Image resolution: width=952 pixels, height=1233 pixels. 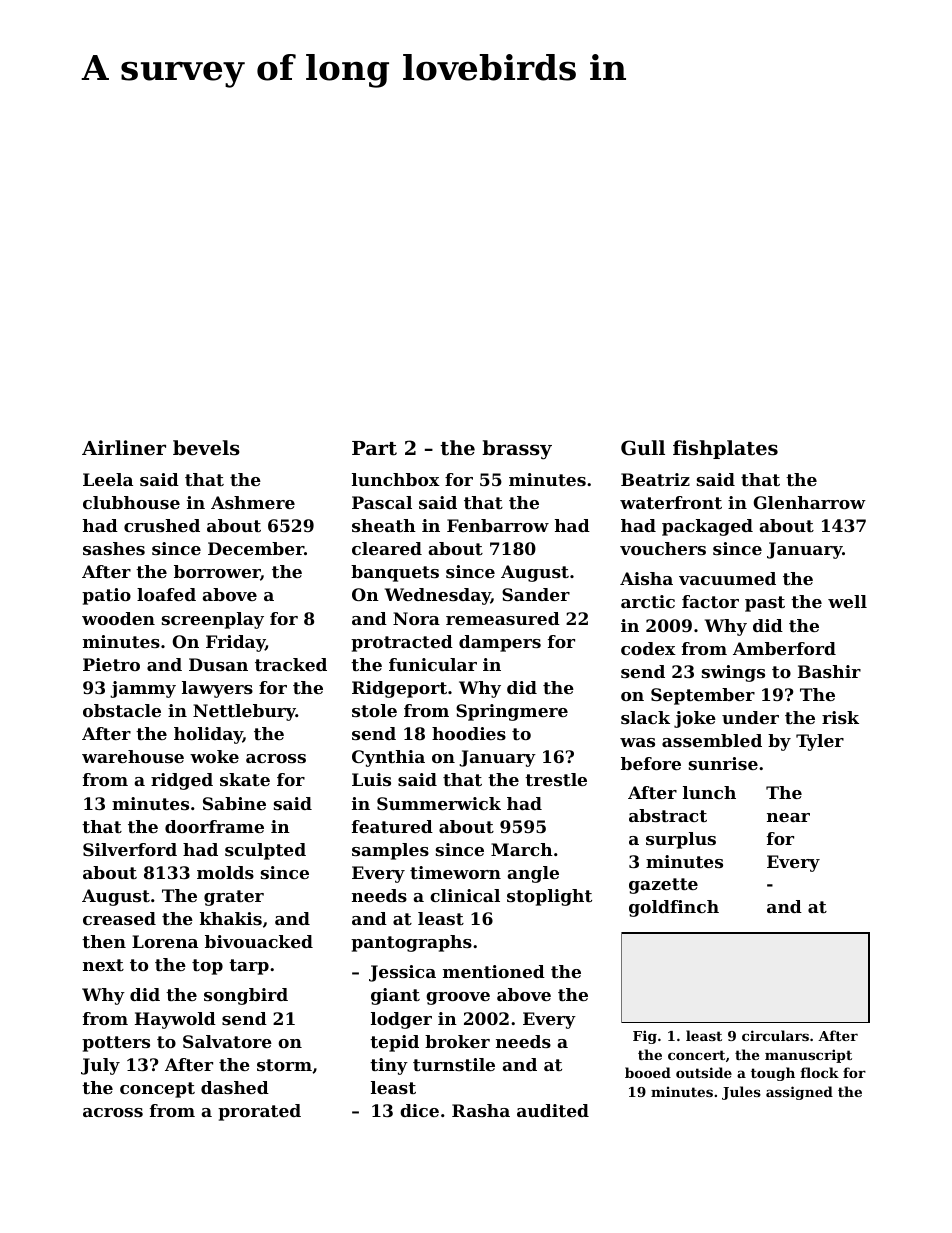 What do you see at coordinates (820, 742) in the screenshot?
I see `Tyler` at bounding box center [820, 742].
